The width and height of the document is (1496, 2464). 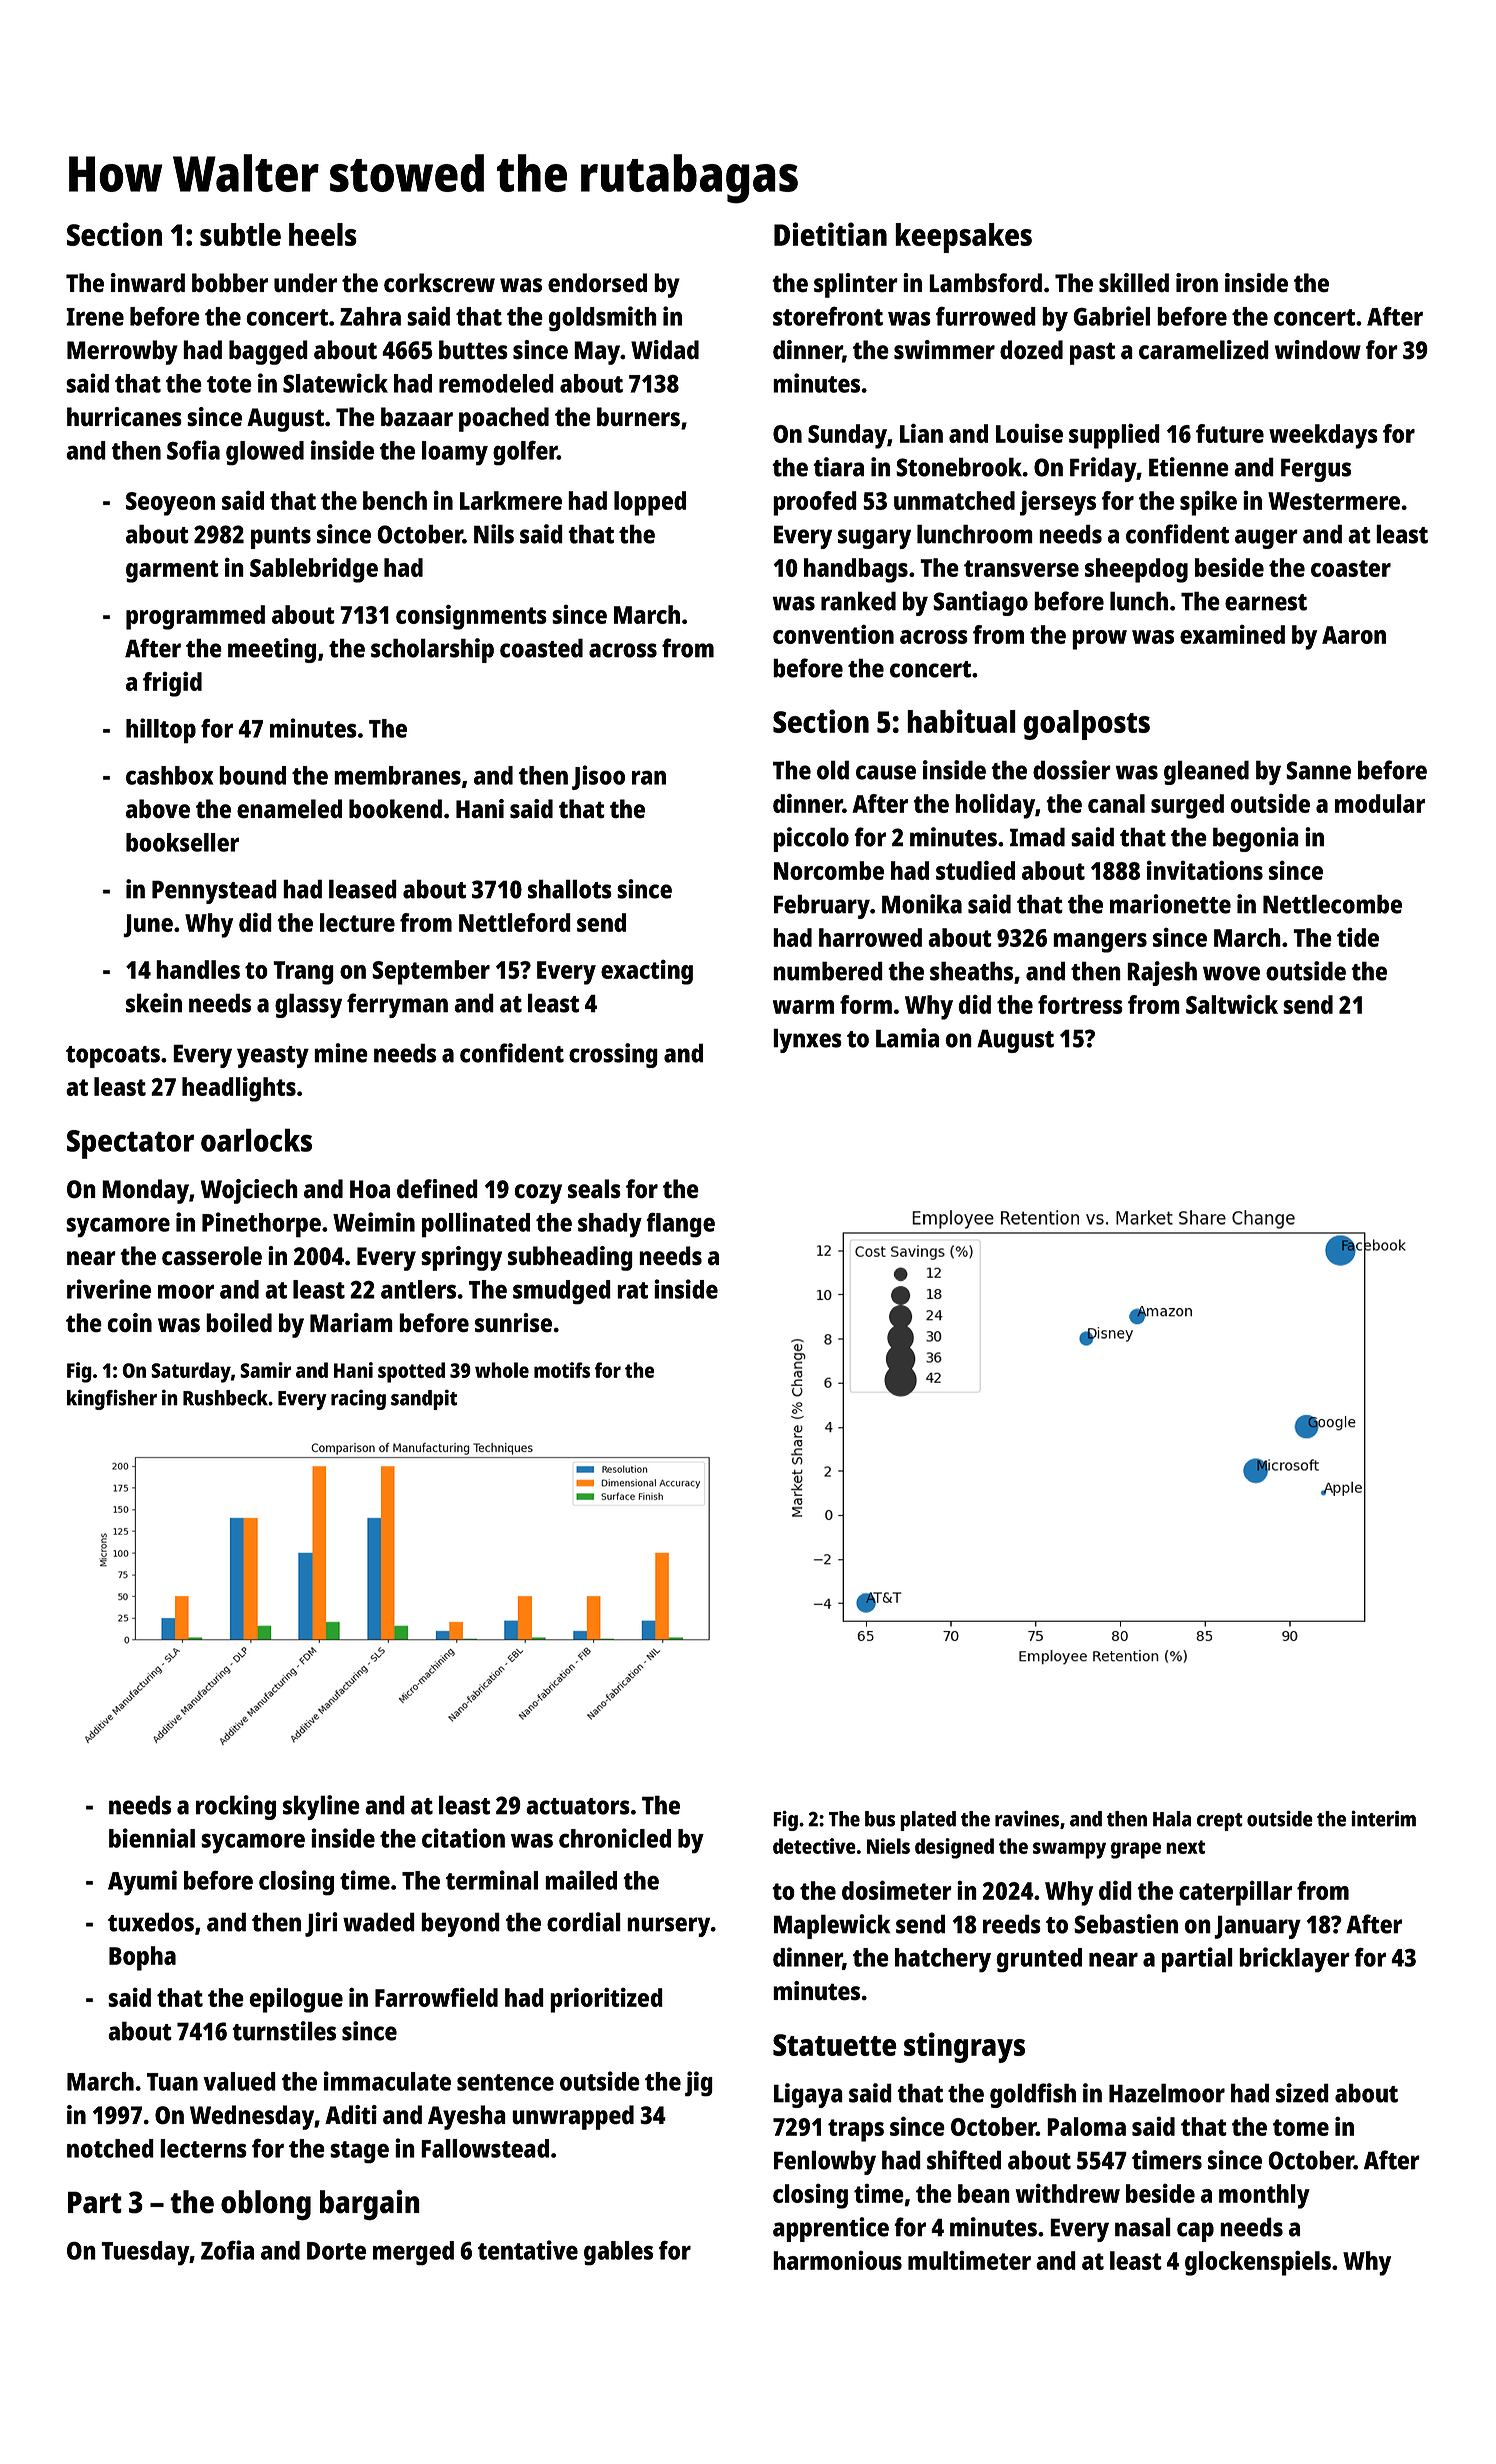 What do you see at coordinates (169, 775) in the document?
I see `cashbox` at bounding box center [169, 775].
